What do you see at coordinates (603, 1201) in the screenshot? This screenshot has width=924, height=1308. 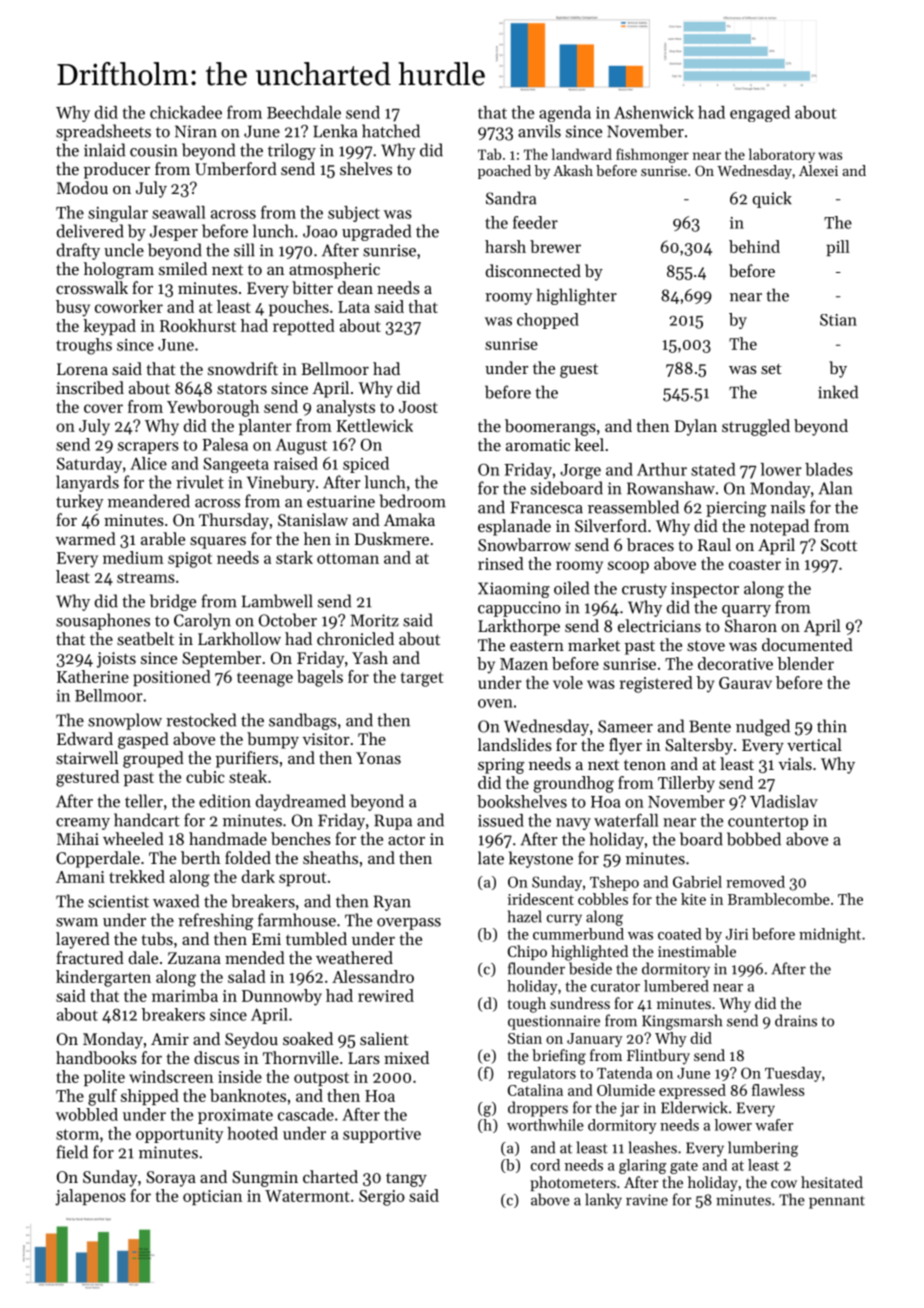 I see `lanky` at bounding box center [603, 1201].
